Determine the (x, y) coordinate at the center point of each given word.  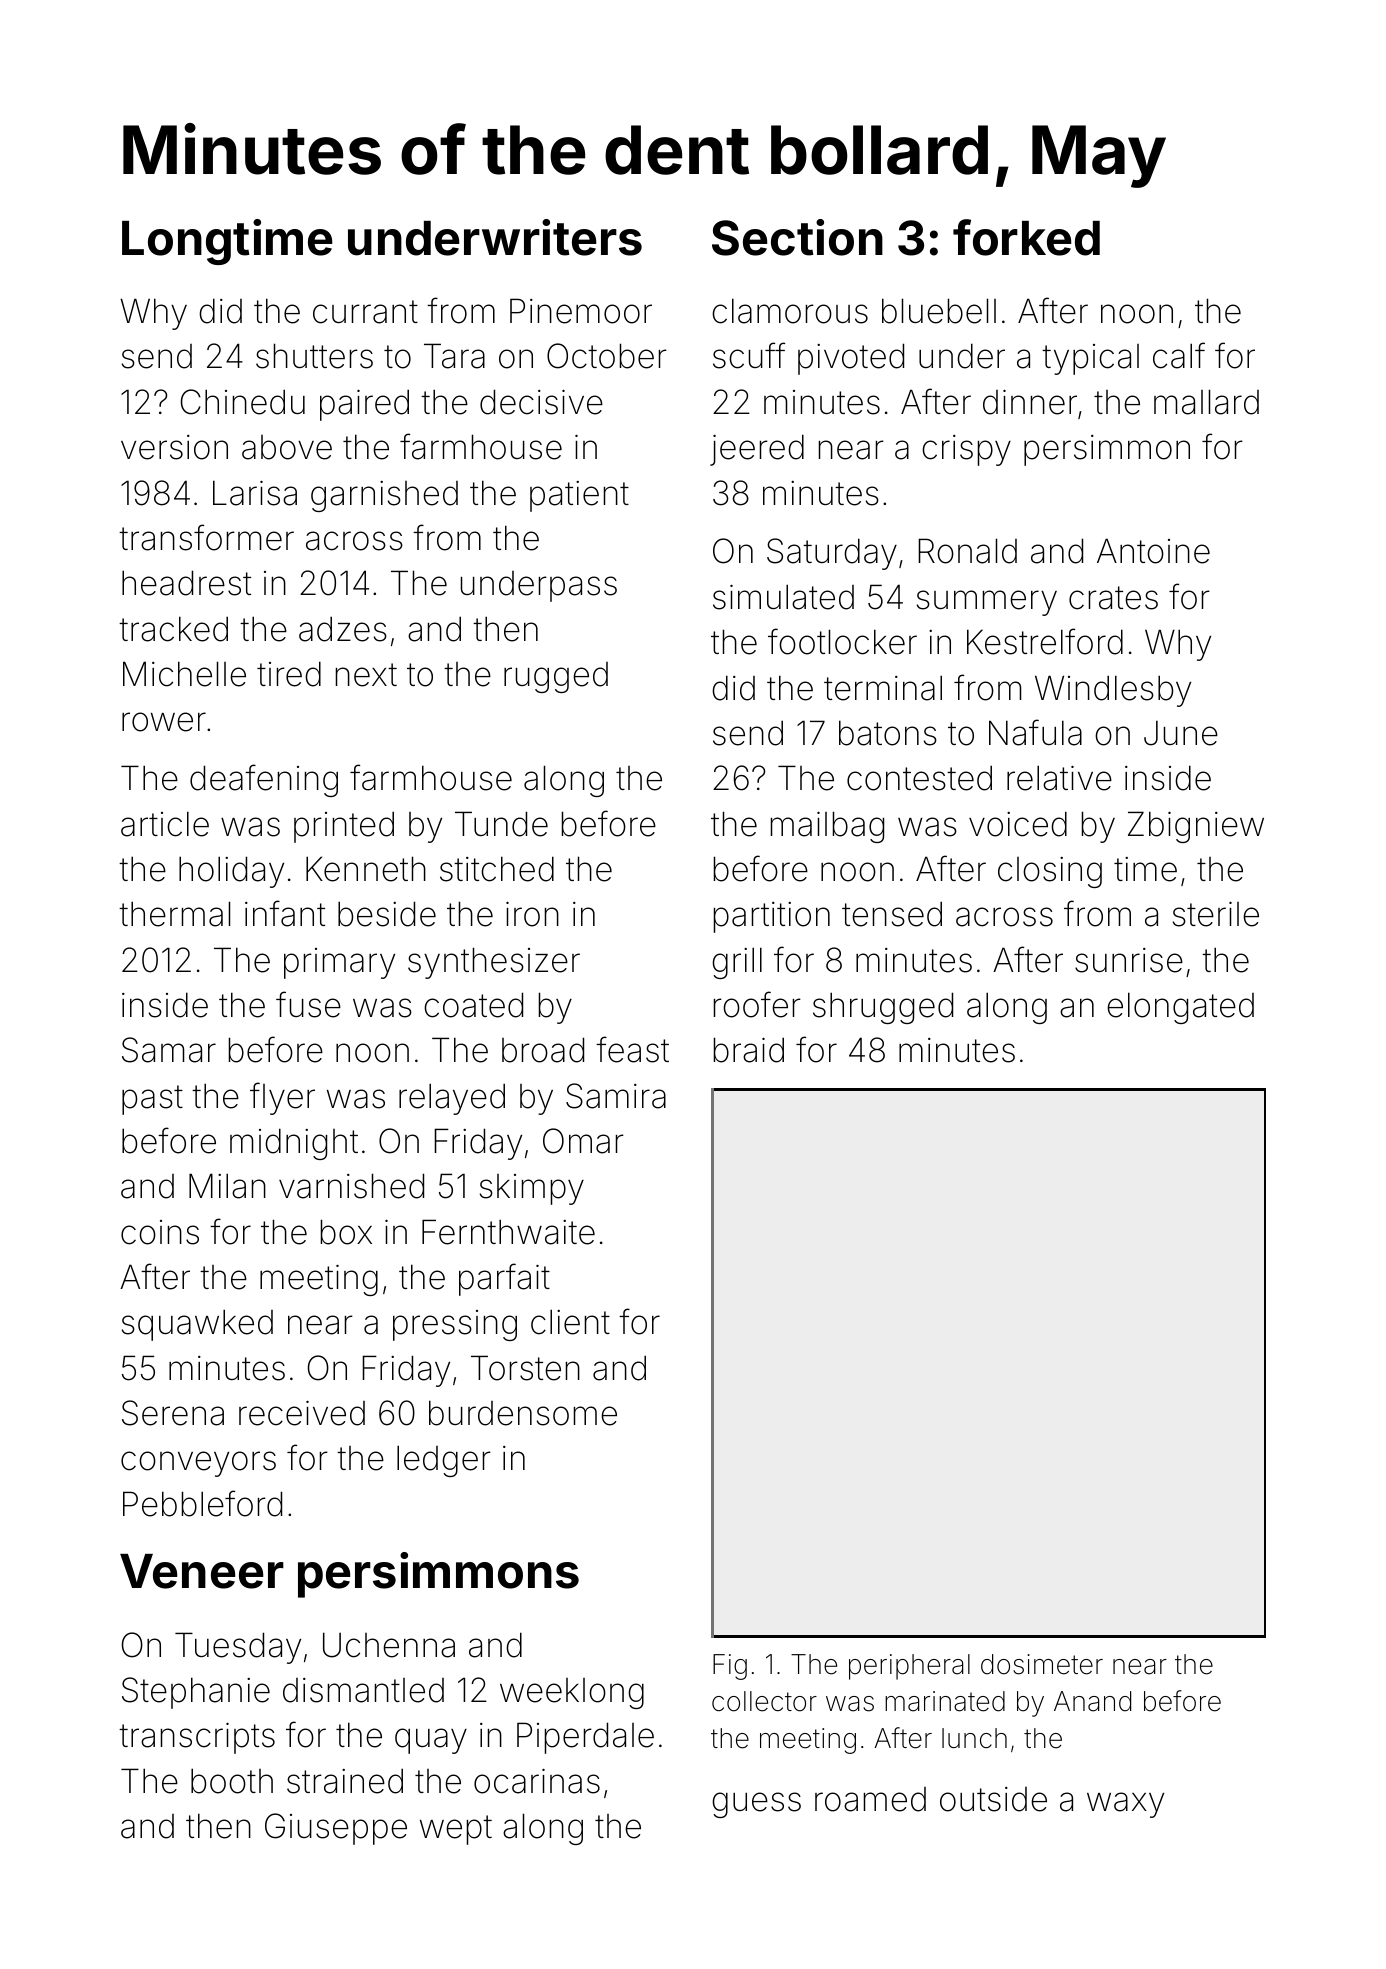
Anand (1092, 1701)
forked (1026, 237)
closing (1050, 872)
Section (797, 237)
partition (772, 917)
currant (365, 312)
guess (756, 1805)
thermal (174, 914)
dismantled (363, 1690)
